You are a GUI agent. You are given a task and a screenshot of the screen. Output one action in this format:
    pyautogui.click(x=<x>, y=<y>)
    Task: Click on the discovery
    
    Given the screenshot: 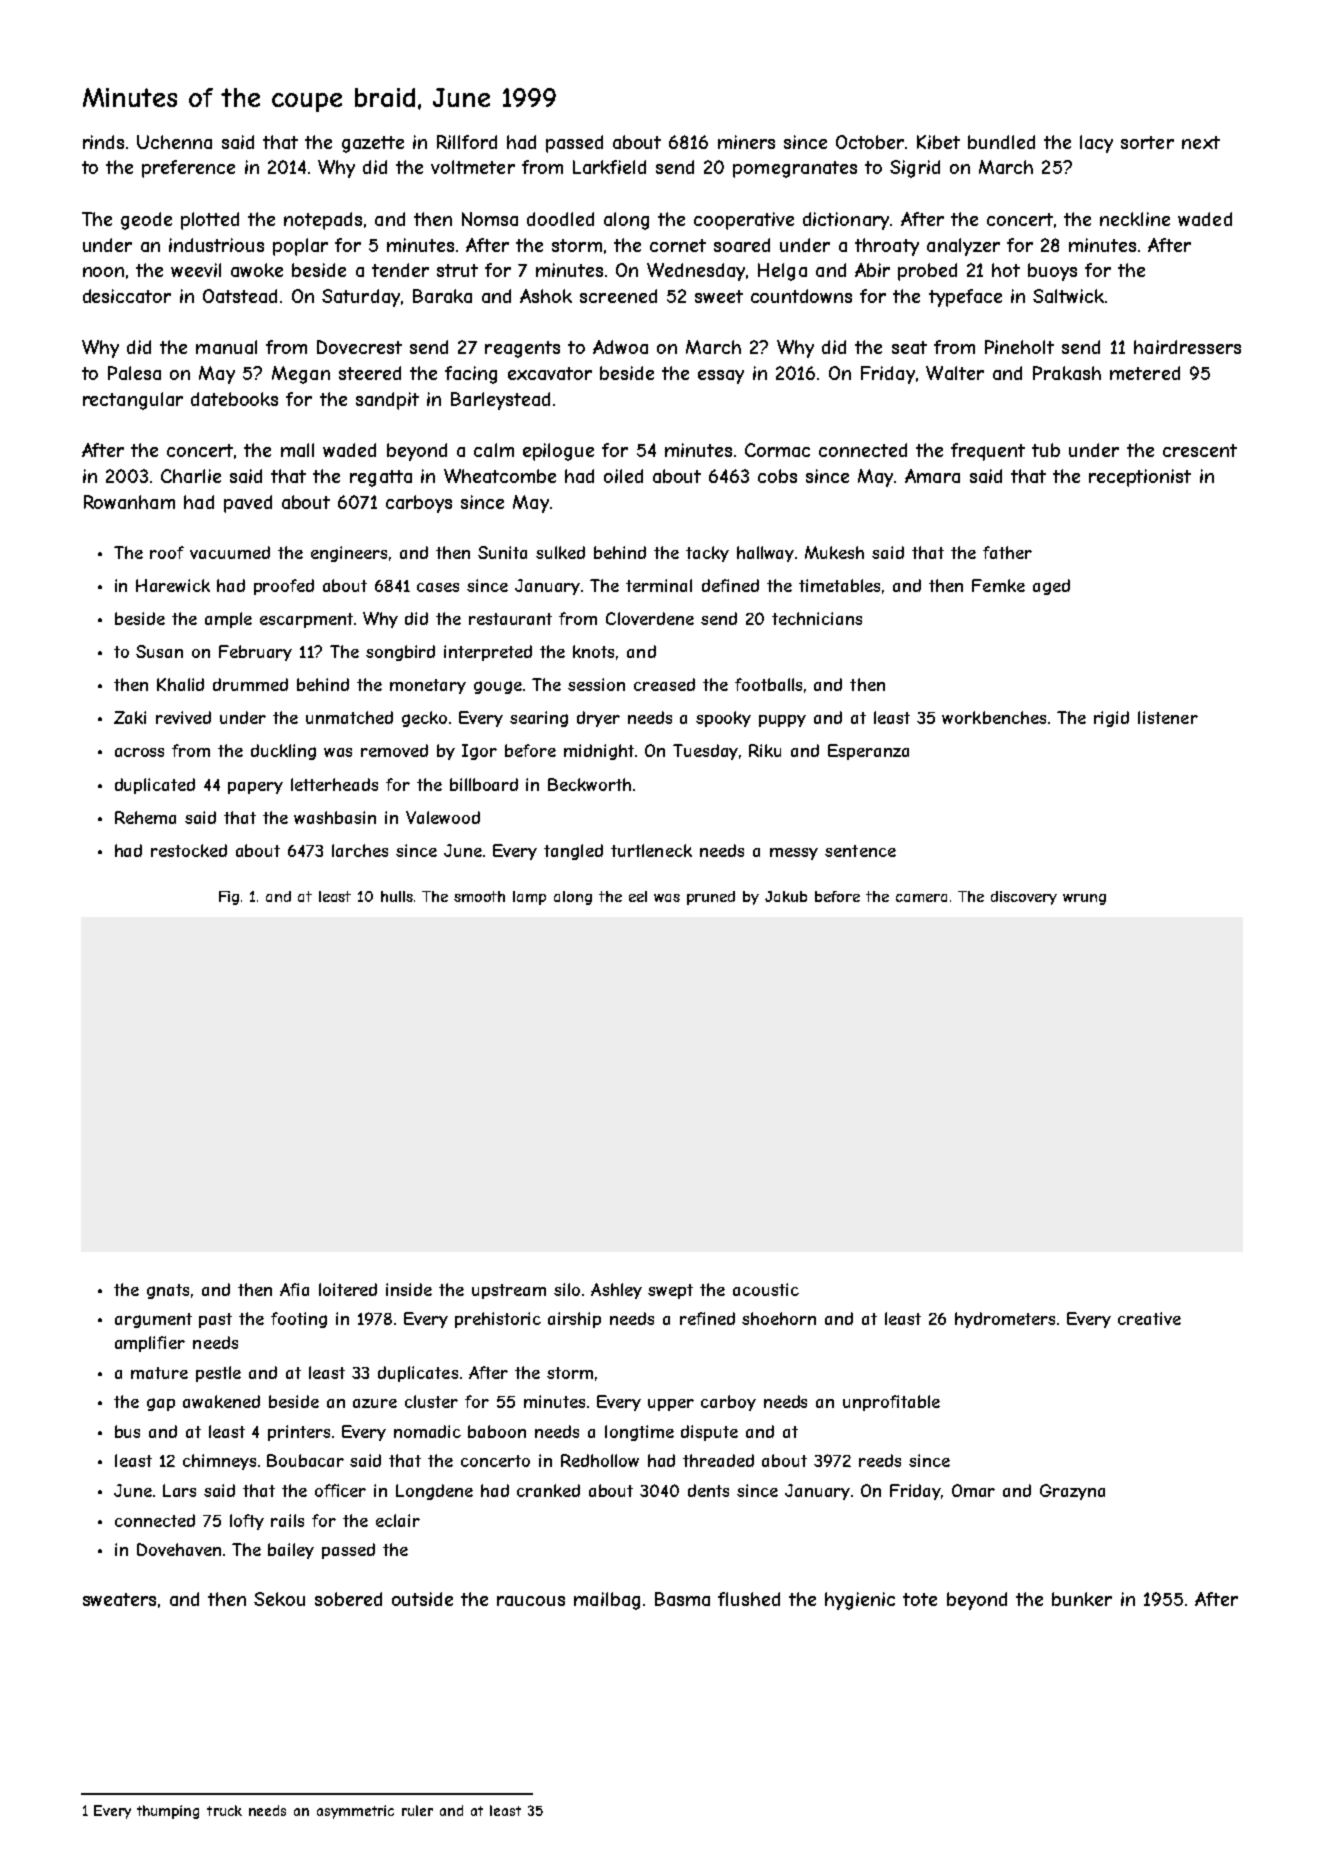 What is the action you would take?
    pyautogui.click(x=1024, y=898)
